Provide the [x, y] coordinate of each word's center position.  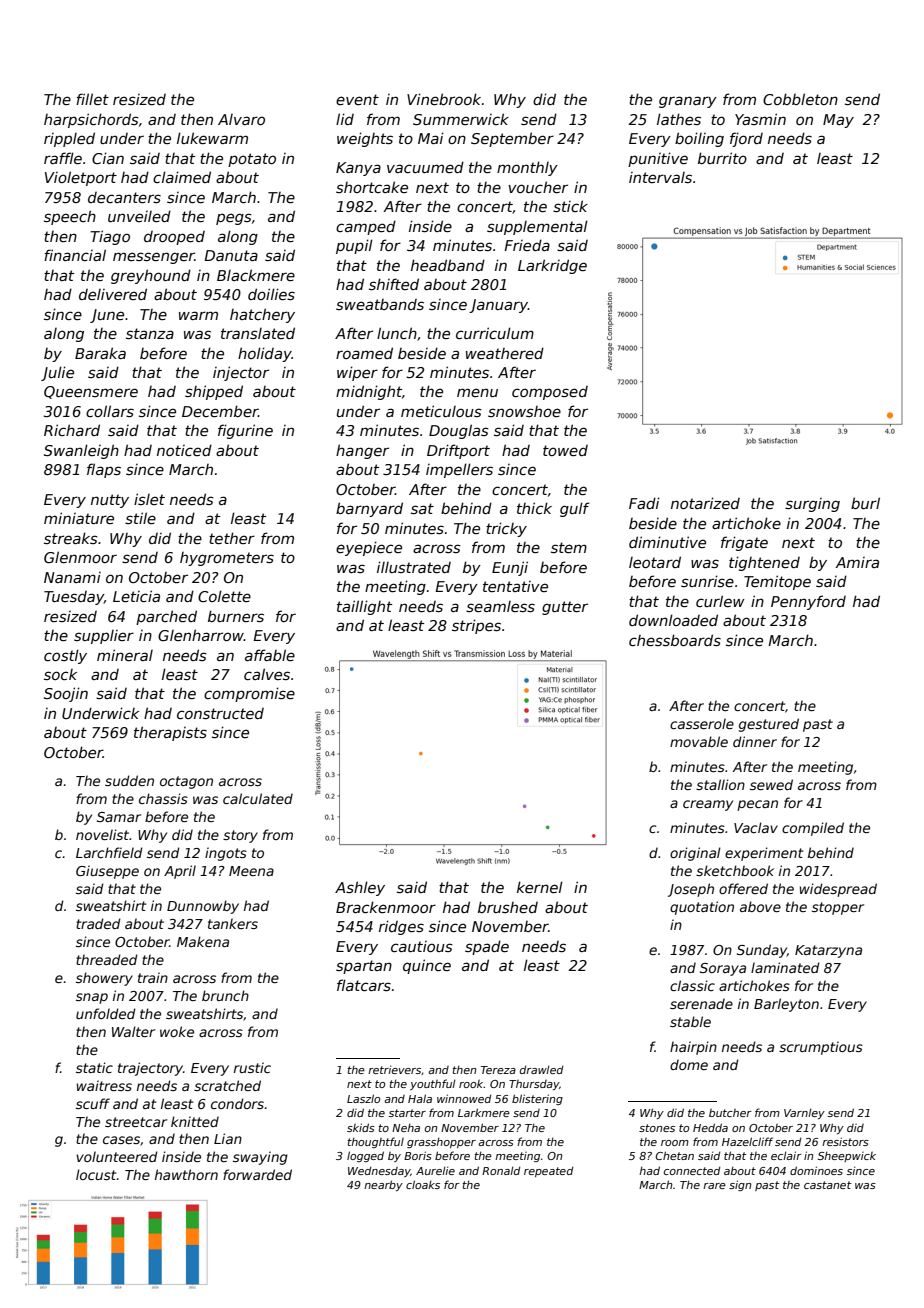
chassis [163, 798]
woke [177, 1031]
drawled [541, 1069]
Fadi [644, 503]
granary [688, 102]
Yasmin [760, 119]
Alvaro [241, 119]
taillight [364, 607]
